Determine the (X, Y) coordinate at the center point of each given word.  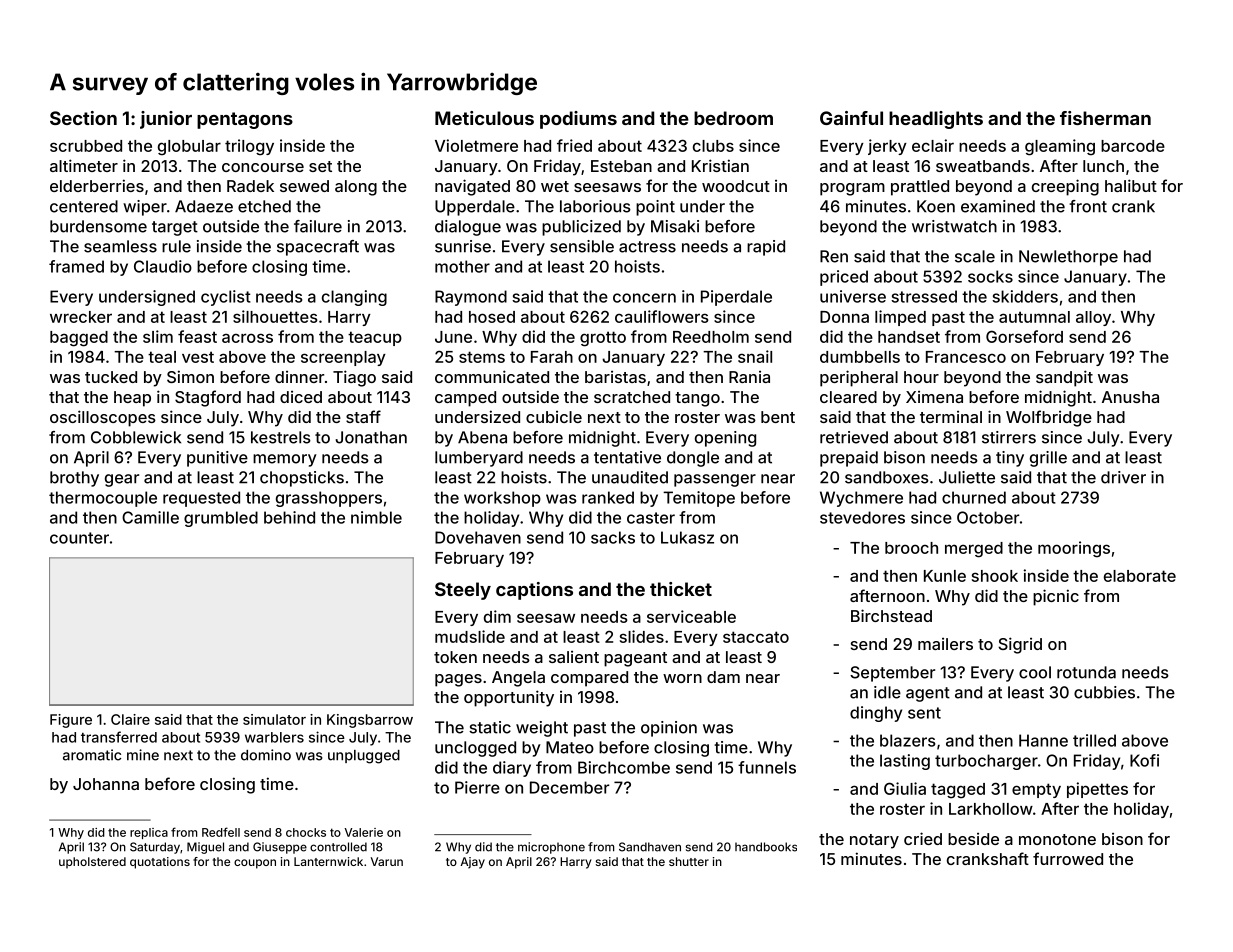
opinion (669, 729)
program (852, 189)
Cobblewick (136, 437)
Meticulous (484, 118)
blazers (908, 740)
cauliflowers (662, 316)
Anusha (1130, 397)
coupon (255, 864)
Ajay (472, 863)
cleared (848, 397)
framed (76, 266)
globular (189, 148)
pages (458, 680)
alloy (1093, 318)
